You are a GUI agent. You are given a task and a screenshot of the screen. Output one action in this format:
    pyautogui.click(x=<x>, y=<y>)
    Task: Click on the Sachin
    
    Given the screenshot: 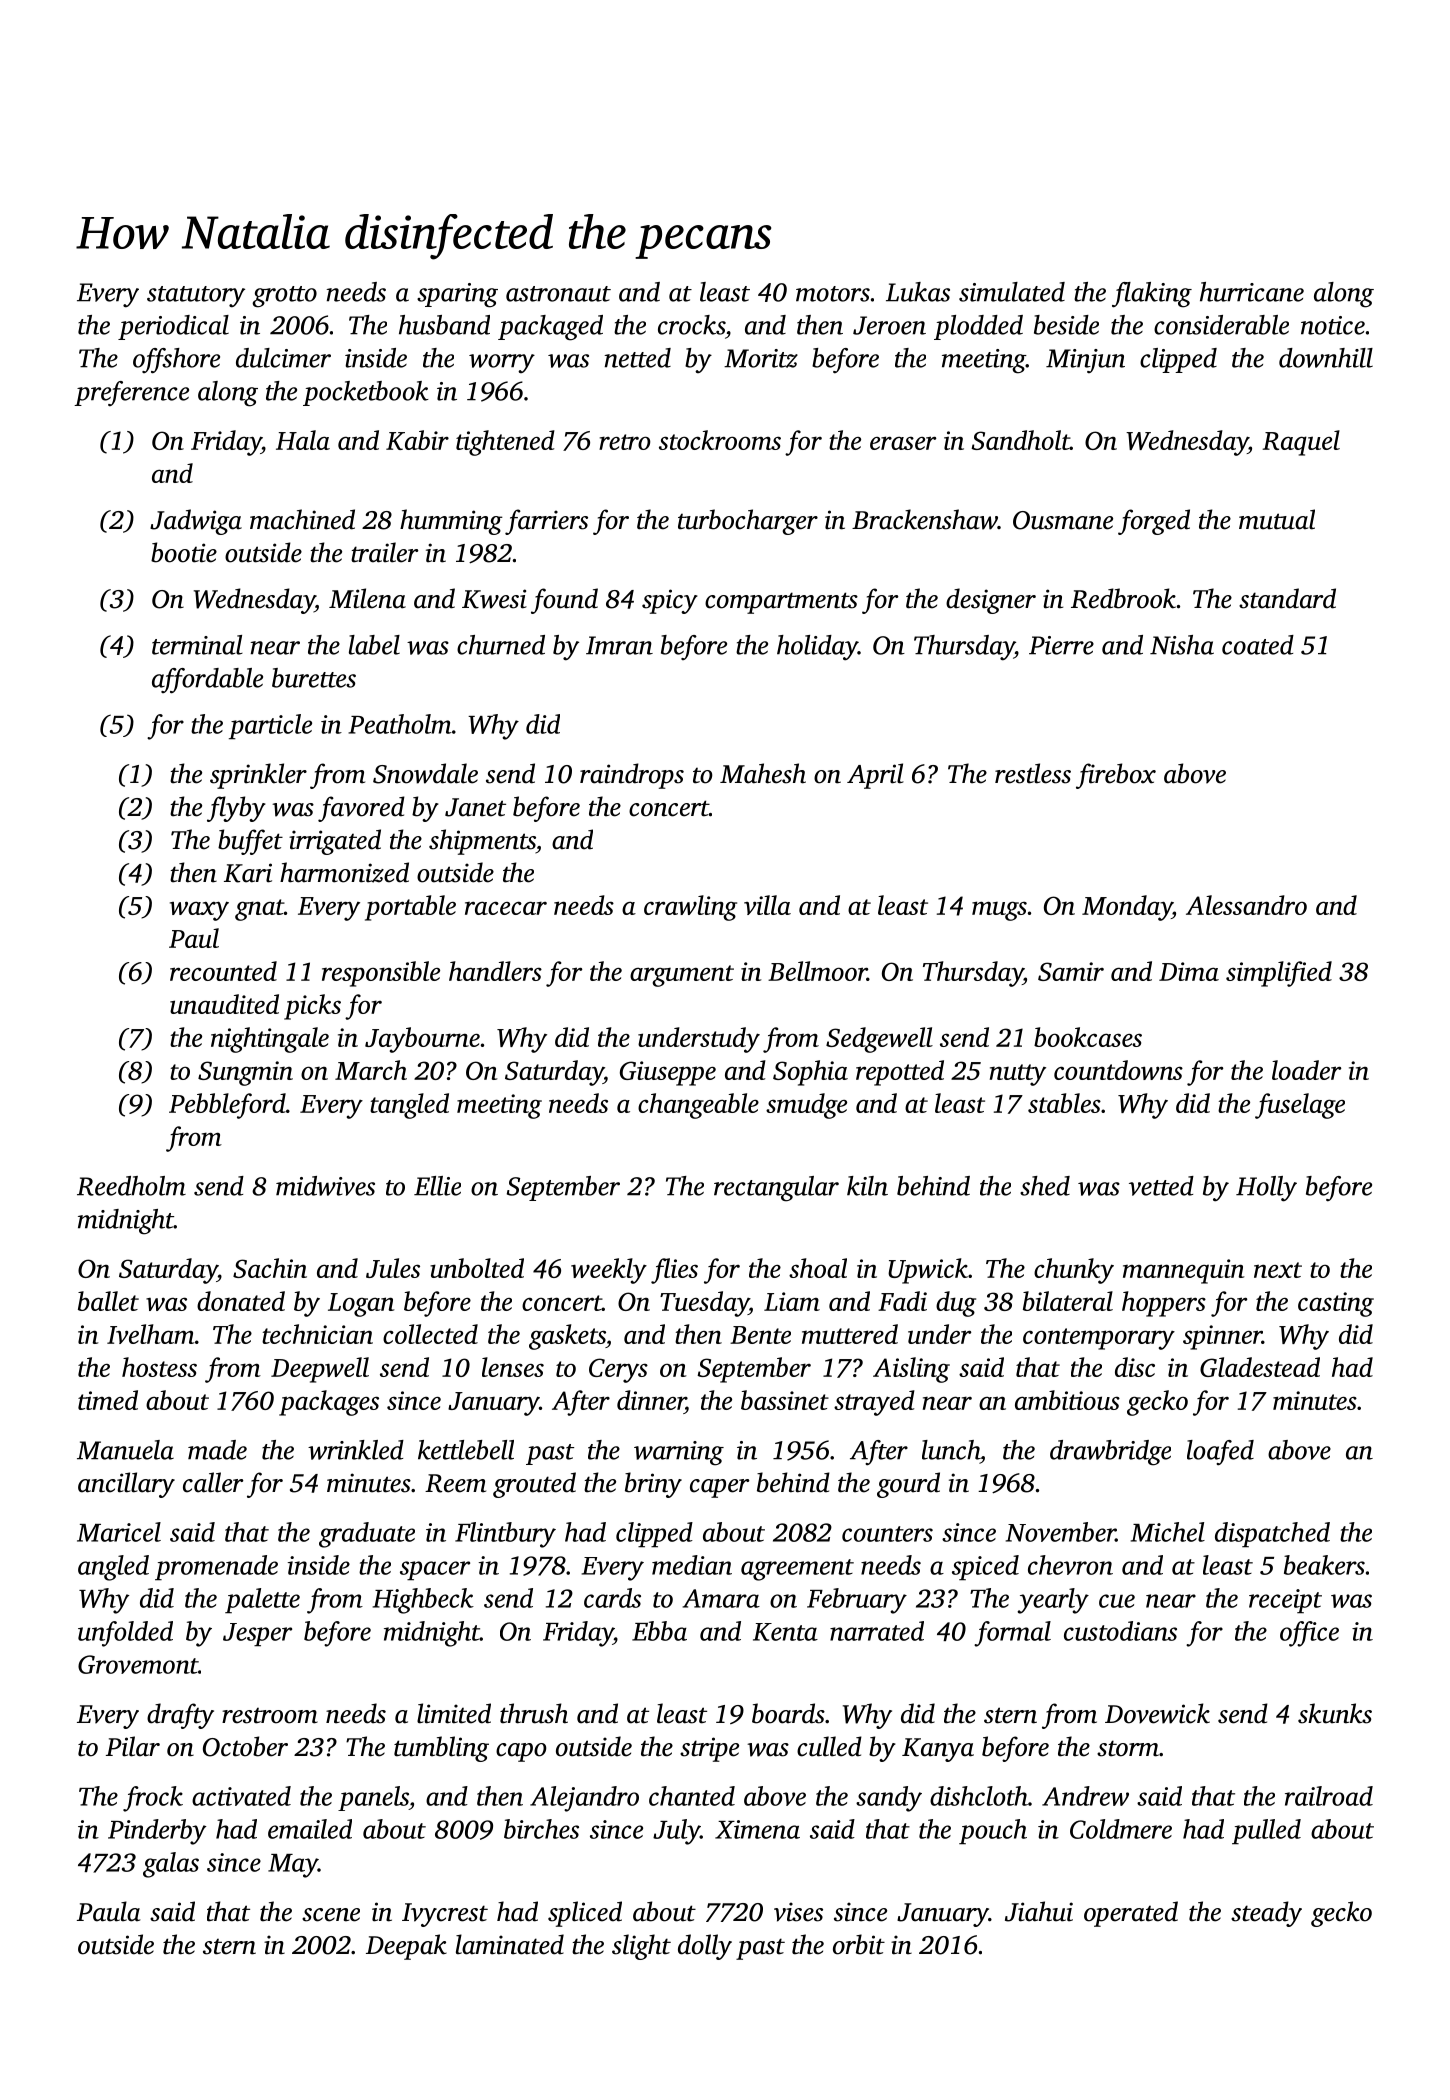 What is the action you would take?
    pyautogui.click(x=270, y=1268)
